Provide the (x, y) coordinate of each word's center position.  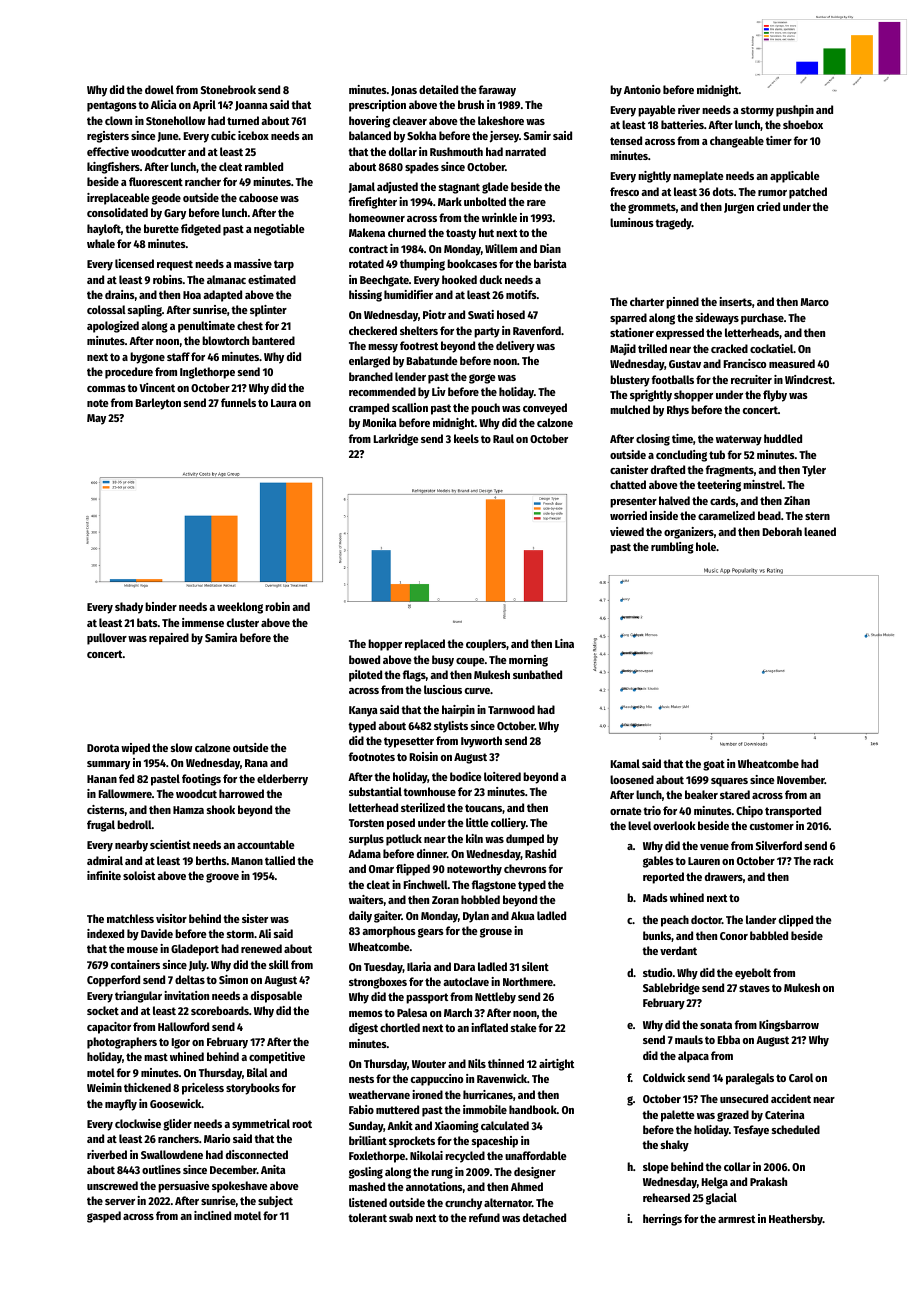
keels (466, 438)
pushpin (795, 111)
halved (674, 500)
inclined (212, 1215)
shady (129, 608)
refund (484, 1217)
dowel (159, 89)
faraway (497, 91)
